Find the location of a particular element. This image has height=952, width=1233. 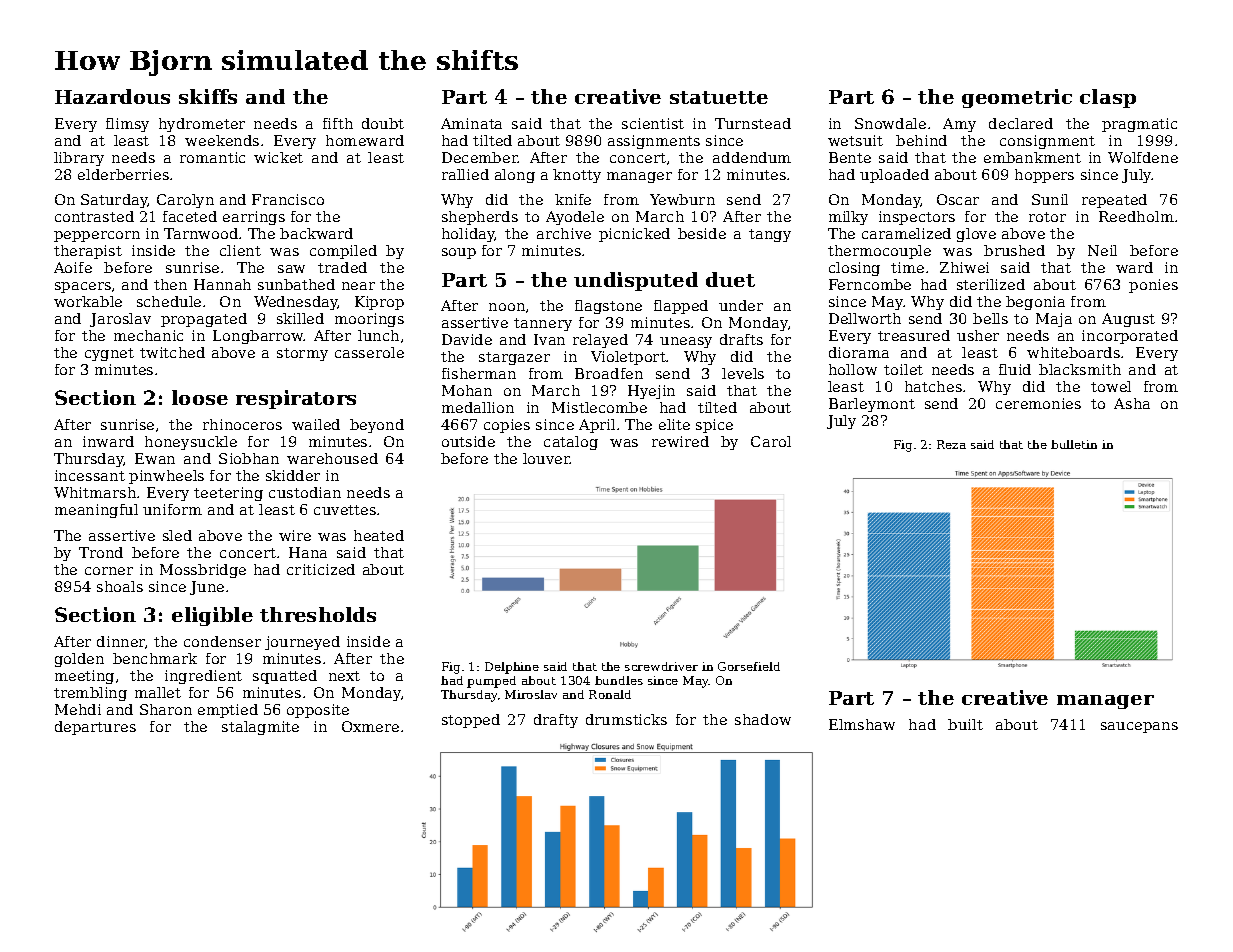

casserole is located at coordinates (369, 352).
